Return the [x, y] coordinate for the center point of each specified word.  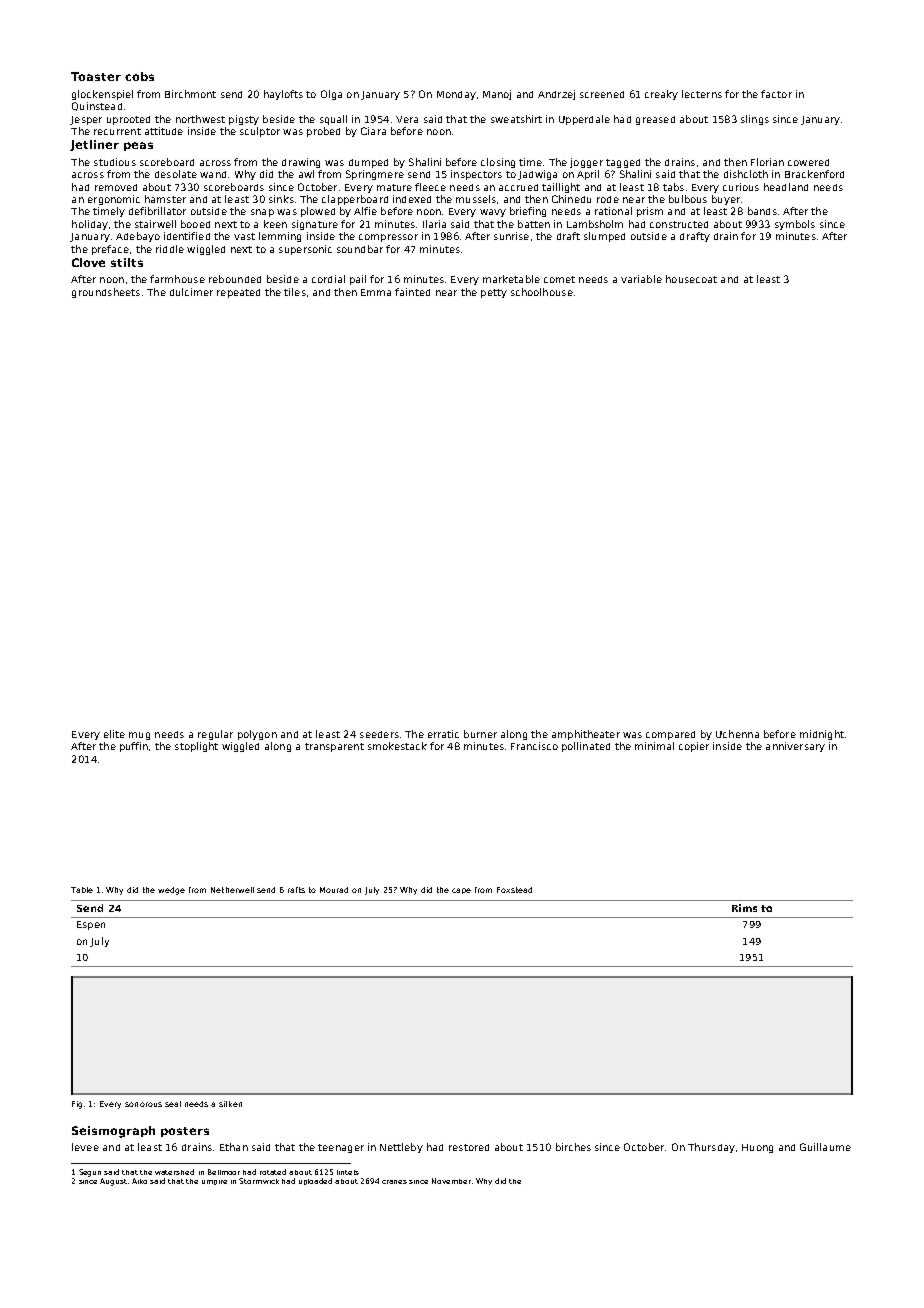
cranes [394, 1182]
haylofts [283, 95]
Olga [331, 95]
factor [776, 94]
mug [139, 736]
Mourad [334, 890]
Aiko [139, 1181]
